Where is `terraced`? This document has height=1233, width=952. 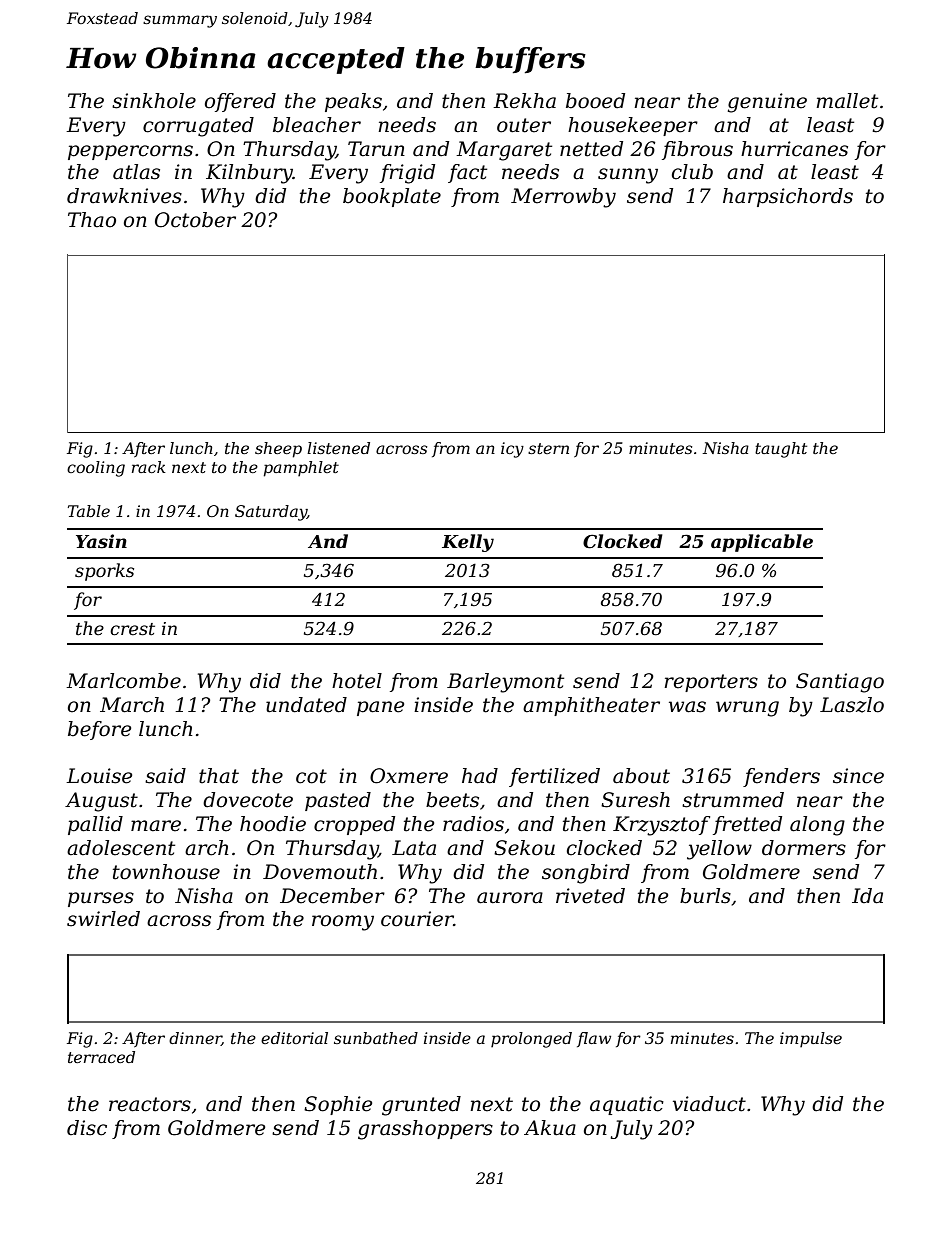
terraced is located at coordinates (101, 1057).
